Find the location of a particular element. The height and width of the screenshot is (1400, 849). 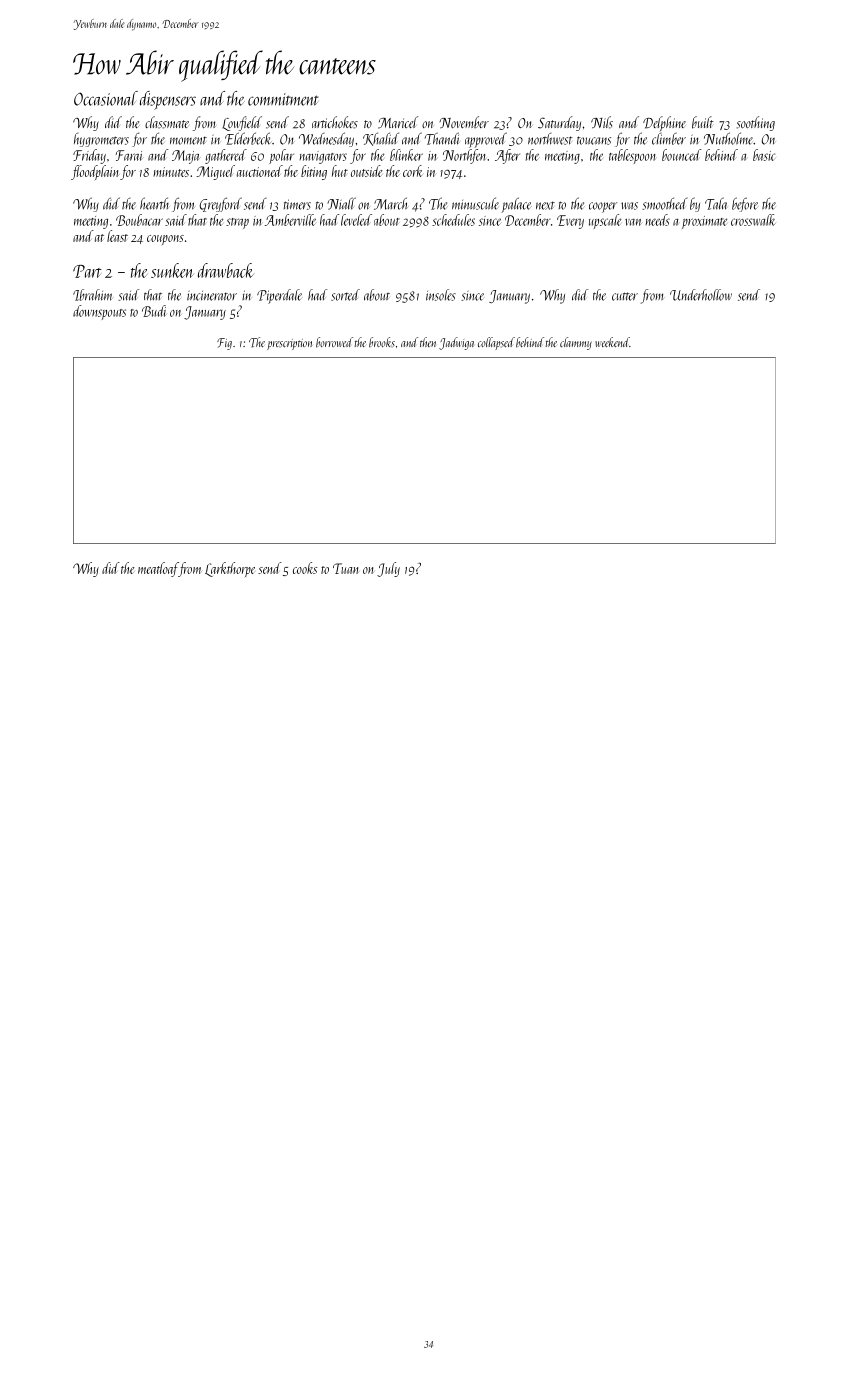

toucans is located at coordinates (594, 140).
